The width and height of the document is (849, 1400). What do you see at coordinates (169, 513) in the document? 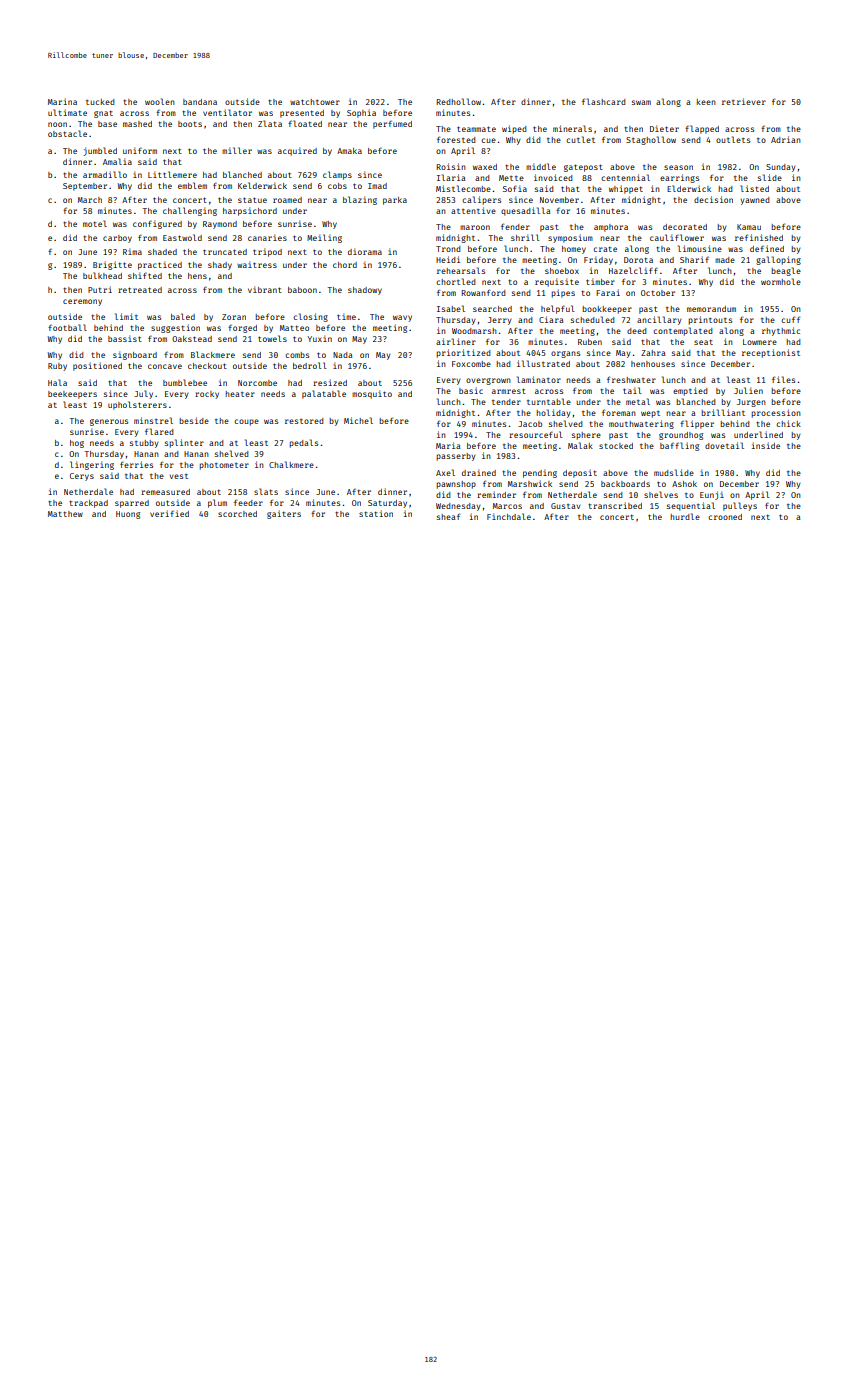
I see `verified` at bounding box center [169, 513].
